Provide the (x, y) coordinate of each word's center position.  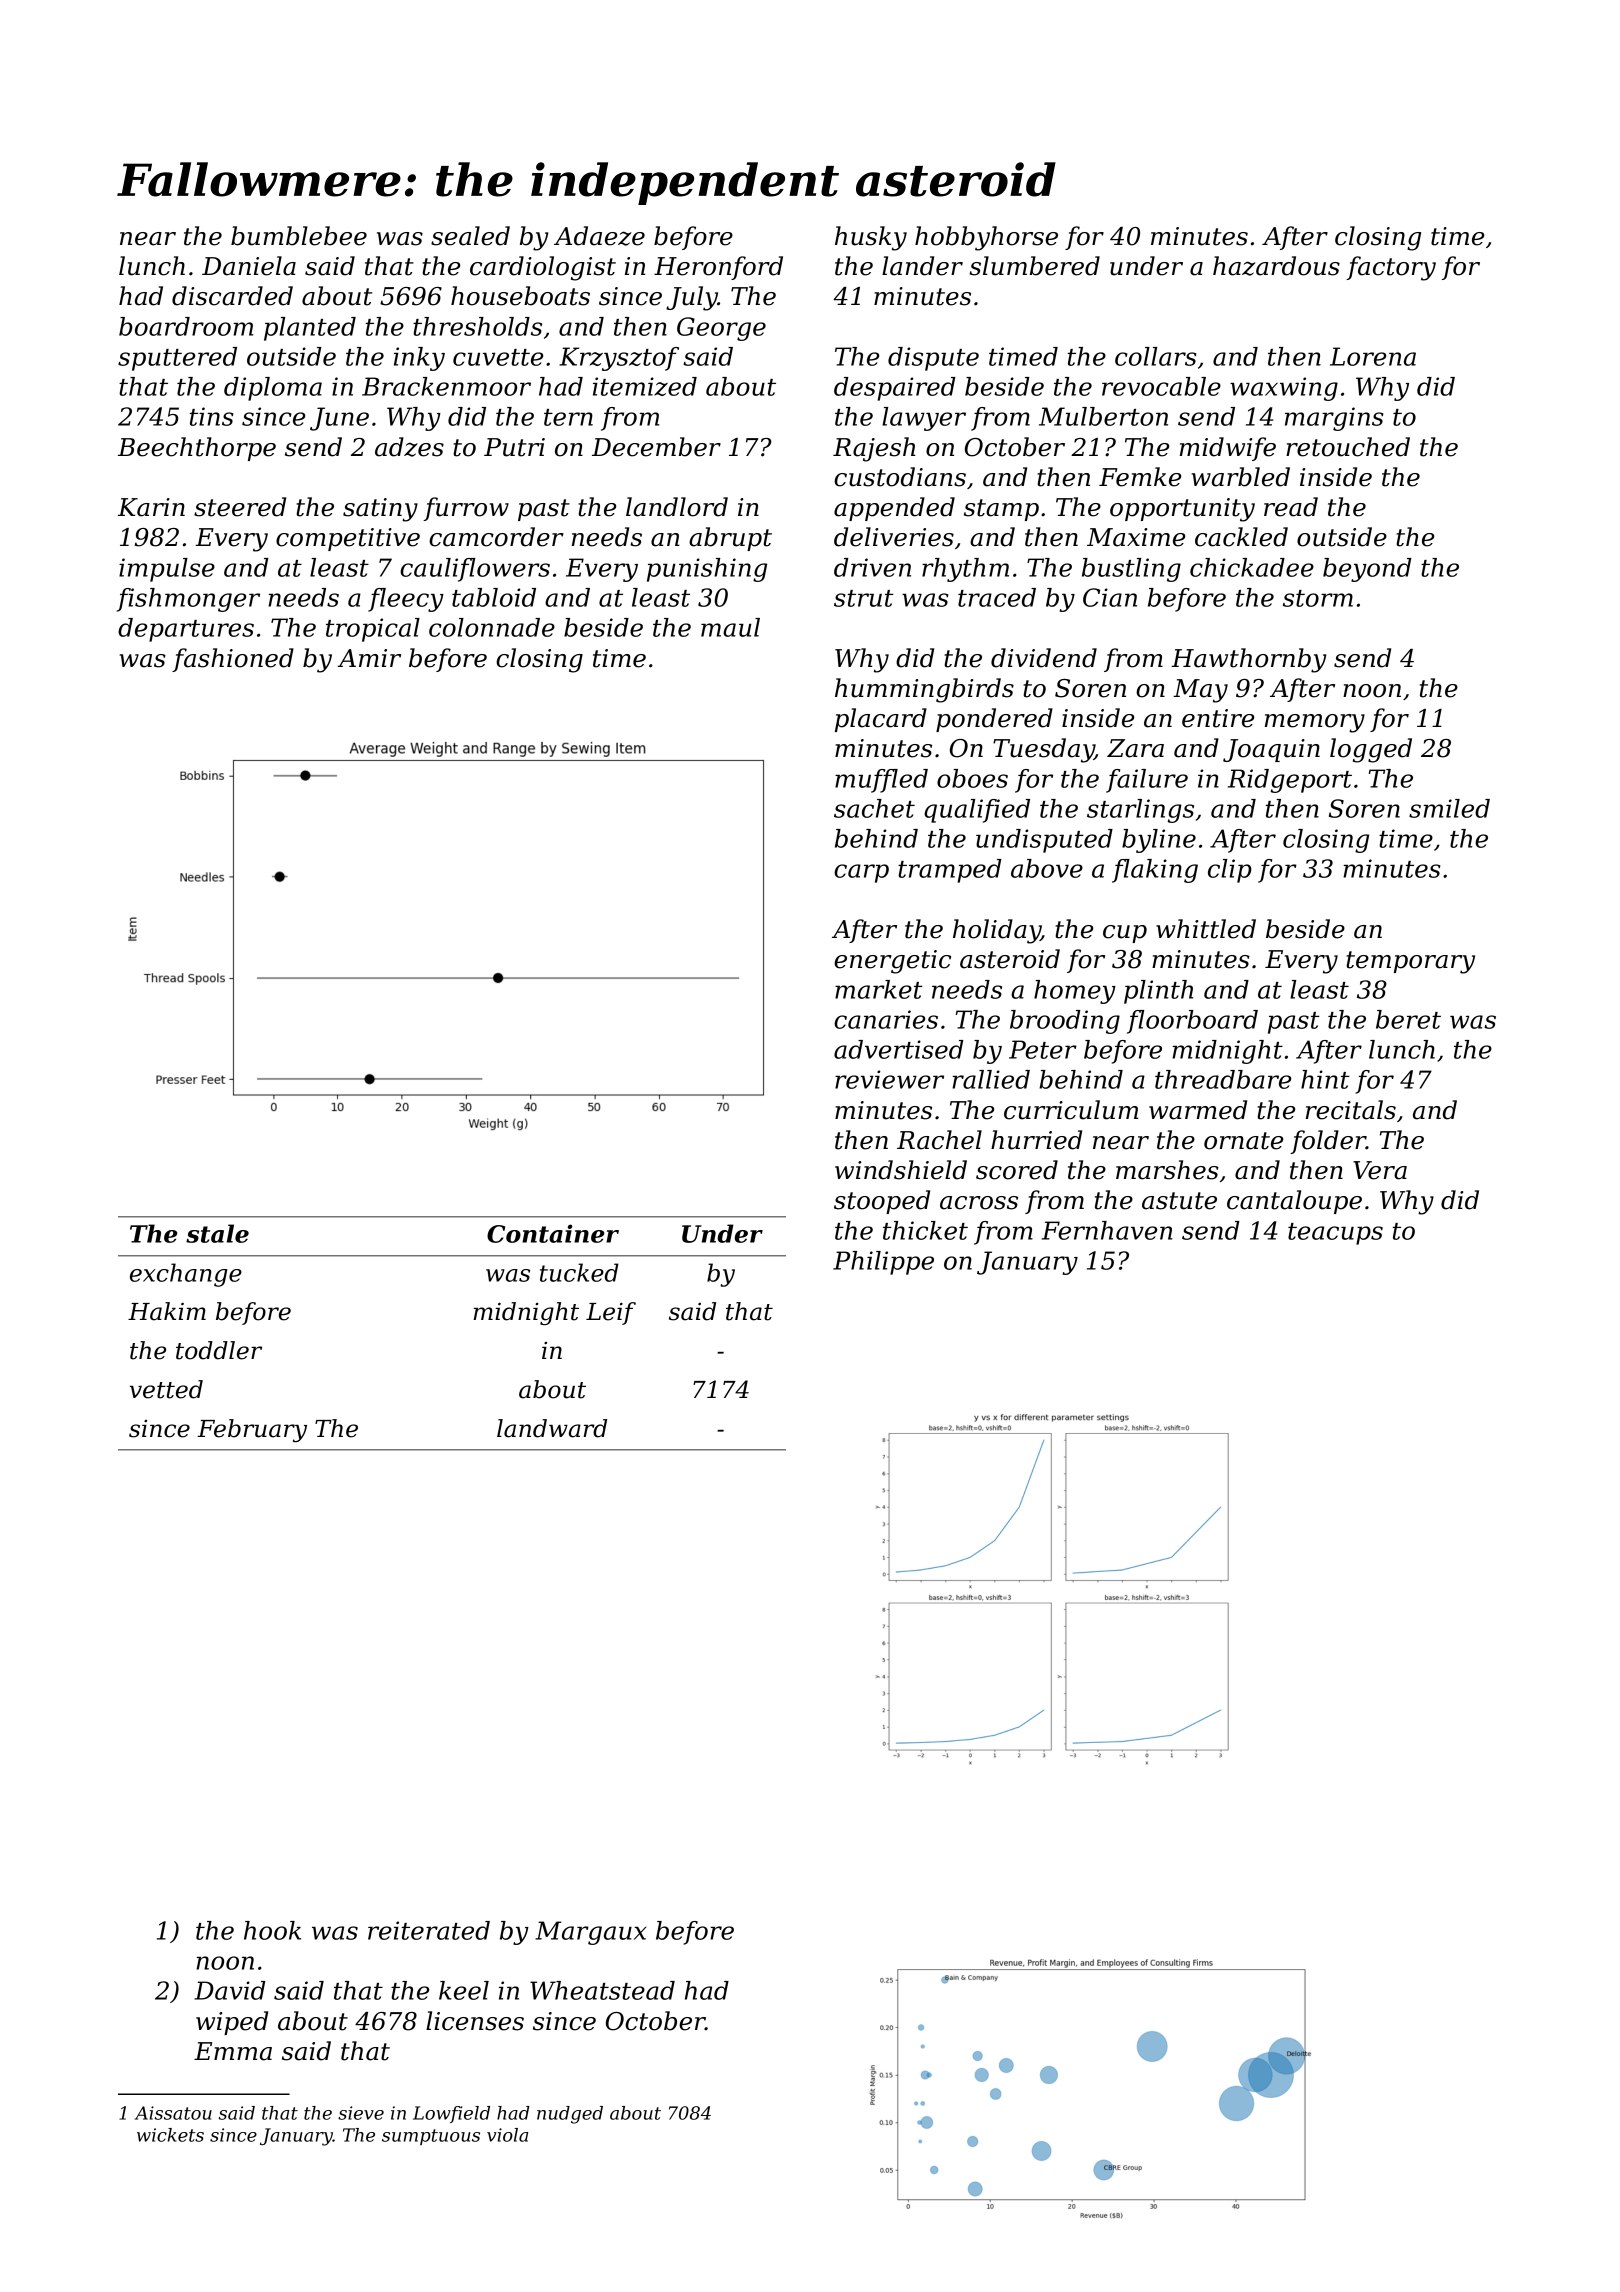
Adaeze (599, 236)
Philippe (883, 1263)
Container (553, 1233)
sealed (470, 236)
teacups (1335, 1234)
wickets (170, 2135)
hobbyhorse (986, 238)
